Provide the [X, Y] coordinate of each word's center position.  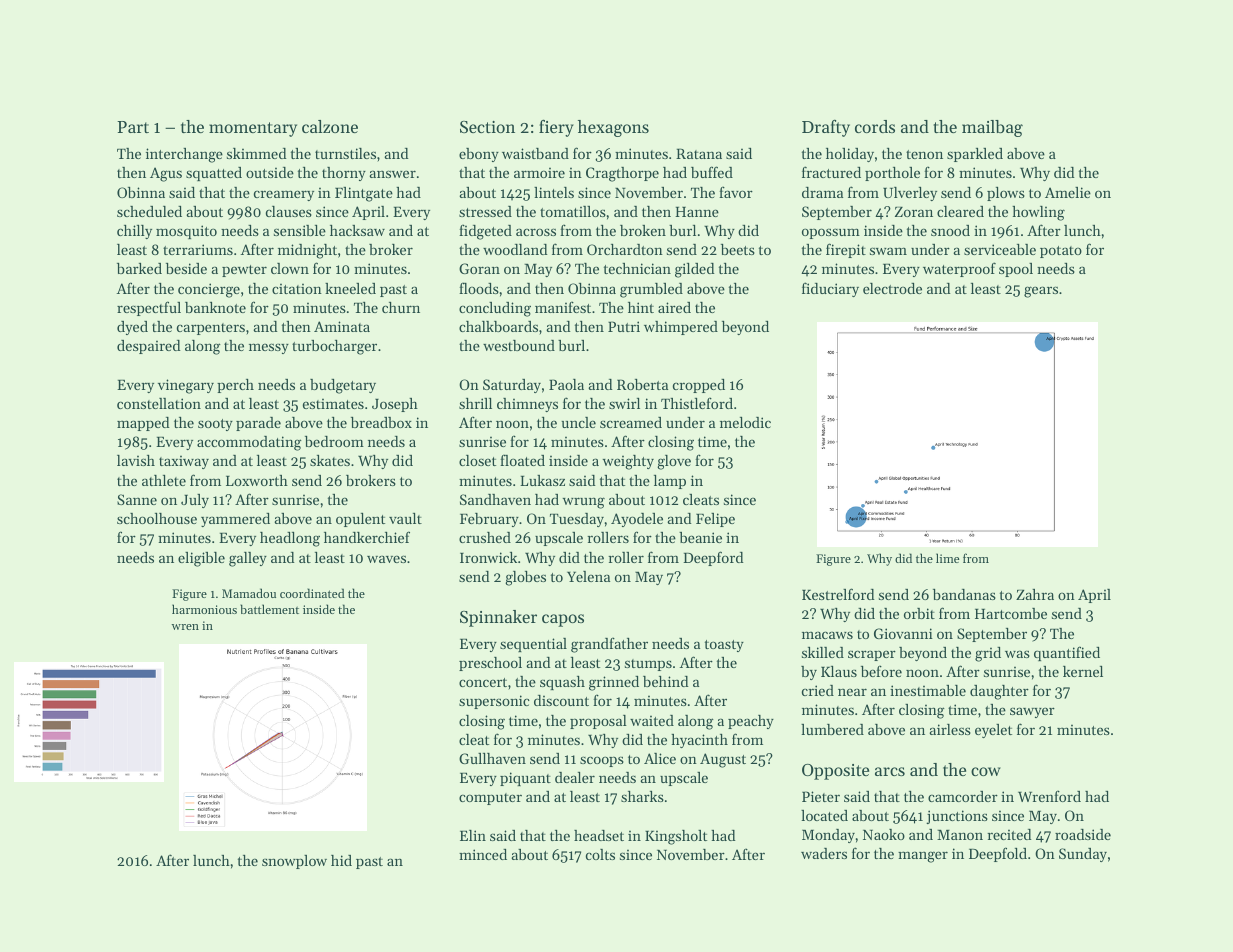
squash [562, 683]
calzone [330, 126]
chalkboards [498, 326]
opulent [360, 520]
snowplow [294, 862]
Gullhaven [492, 758]
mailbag [992, 128]
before [881, 671]
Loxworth [257, 480]
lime [947, 558]
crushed [485, 537]
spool [1016, 270]
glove [674, 462]
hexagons [613, 128]
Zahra [1035, 594]
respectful [149, 308]
